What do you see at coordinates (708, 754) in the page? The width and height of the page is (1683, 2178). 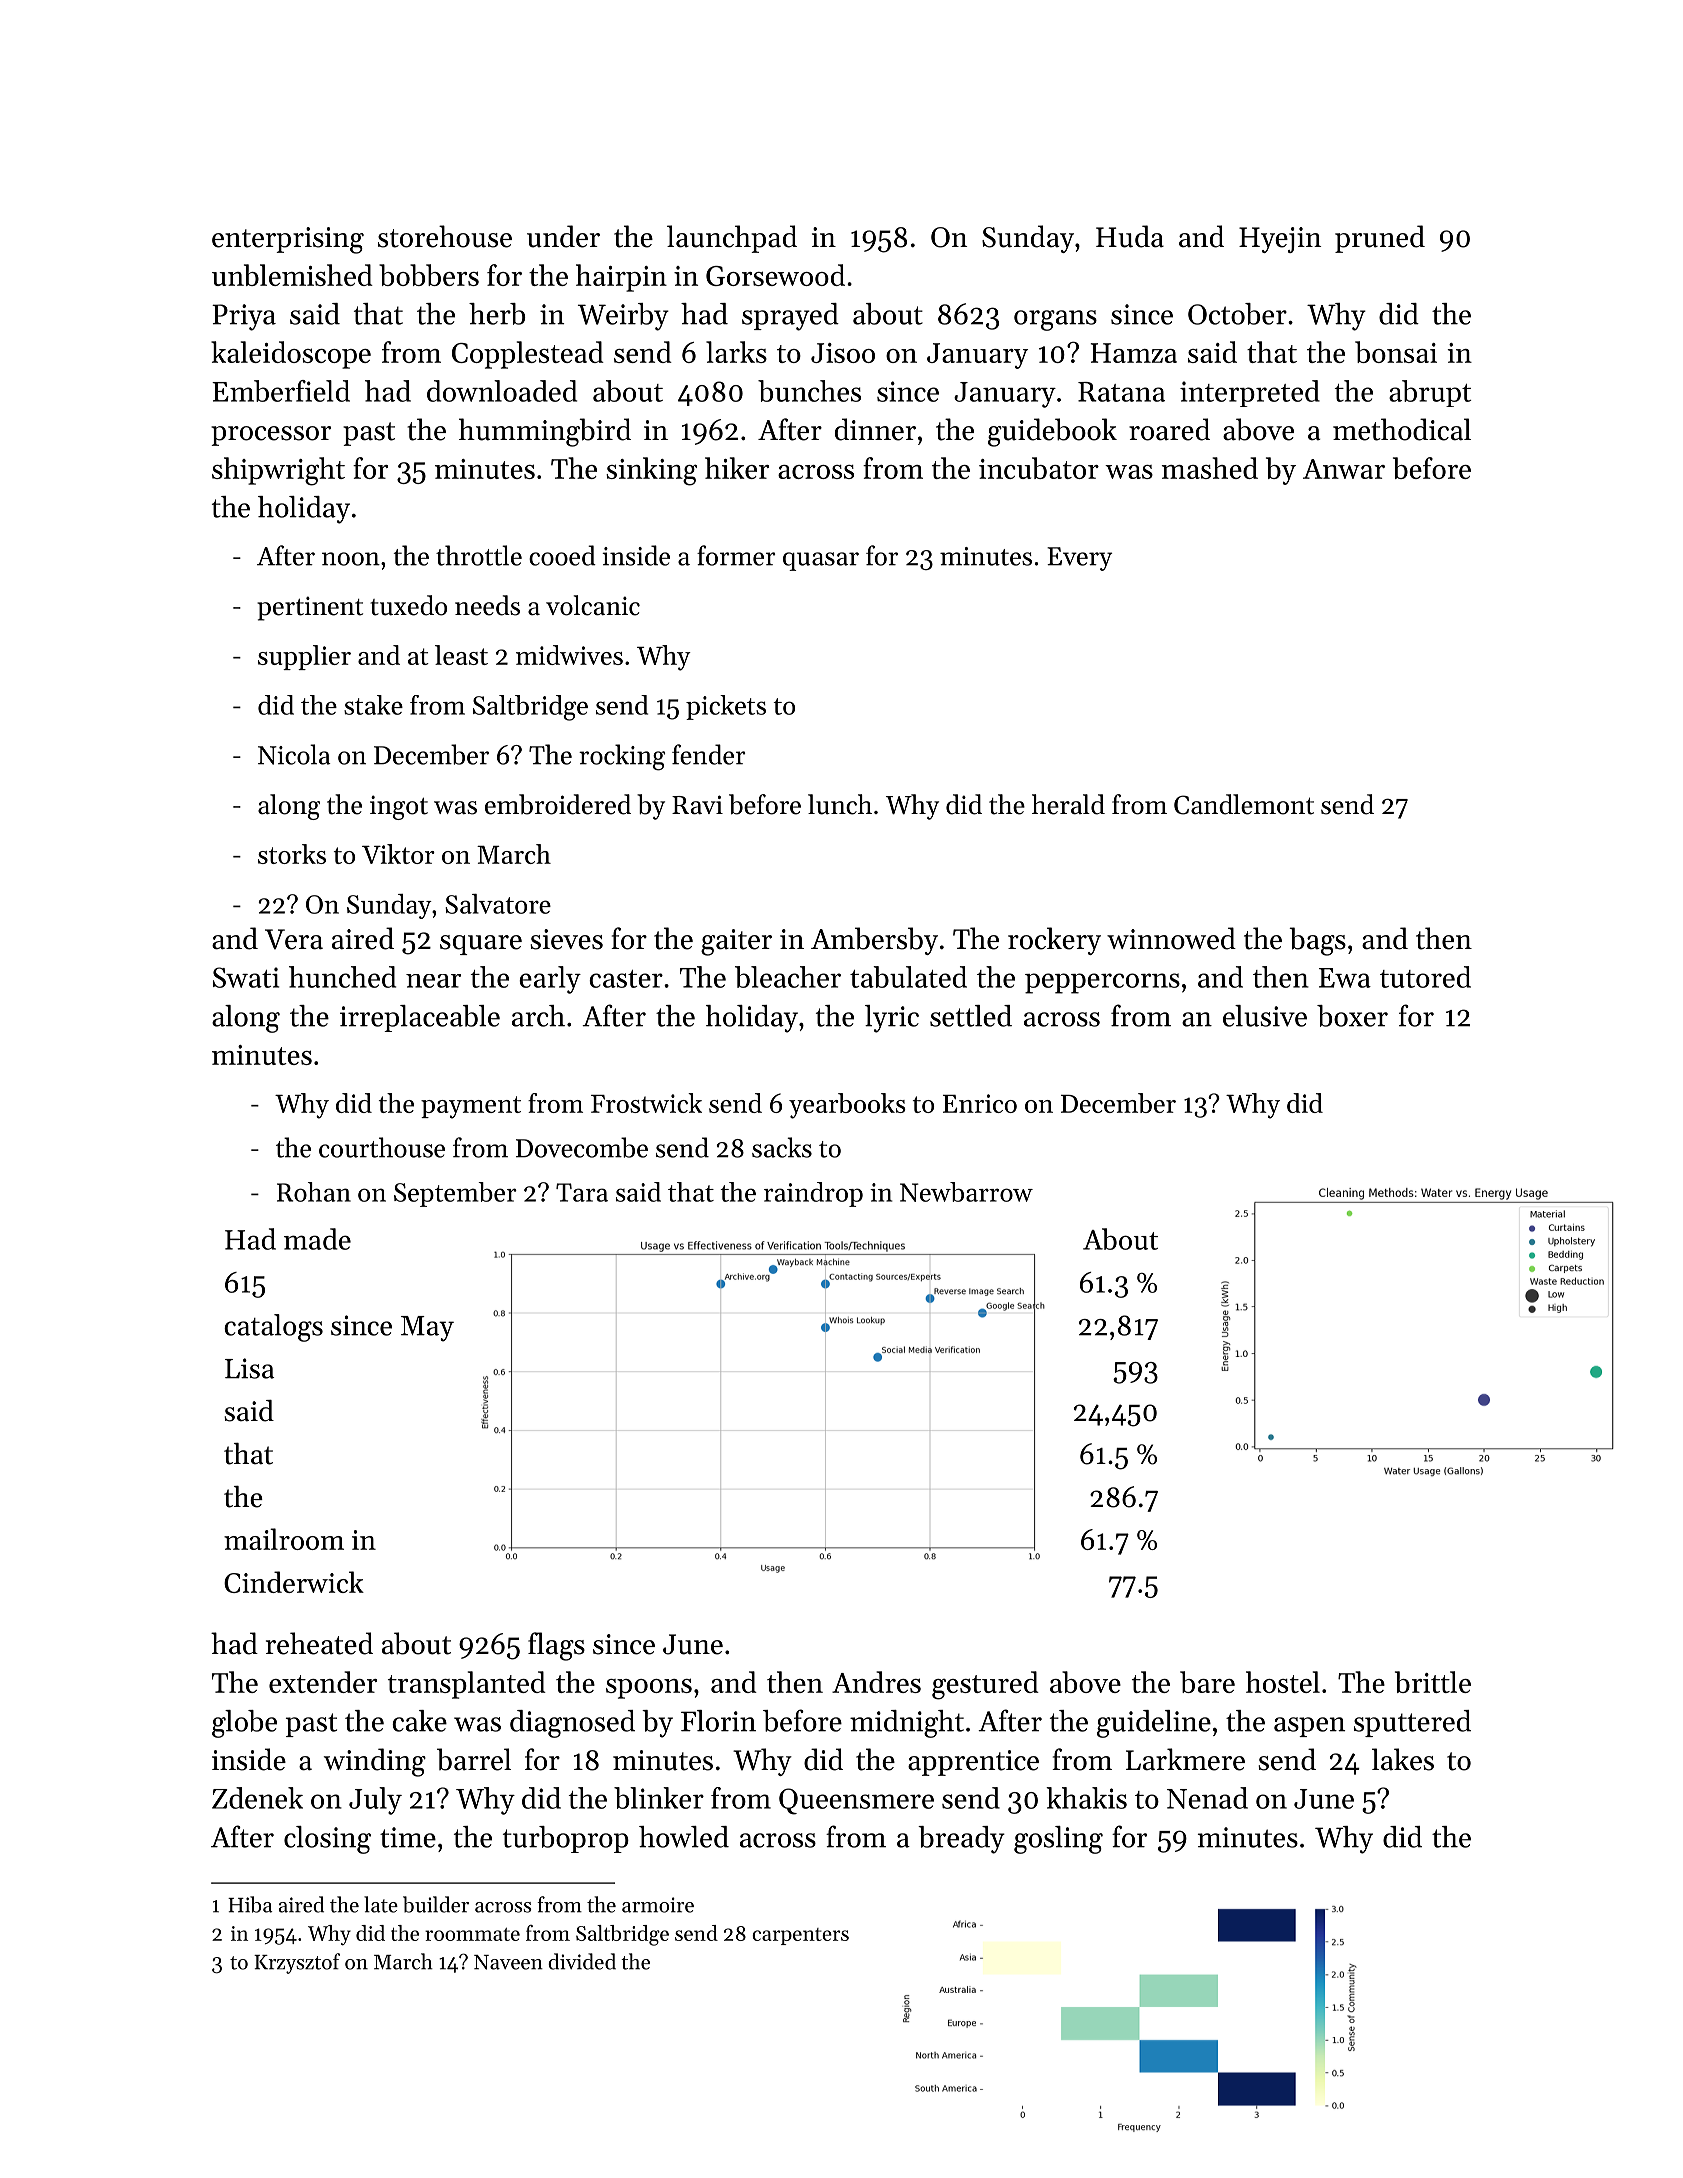 I see `fender` at bounding box center [708, 754].
